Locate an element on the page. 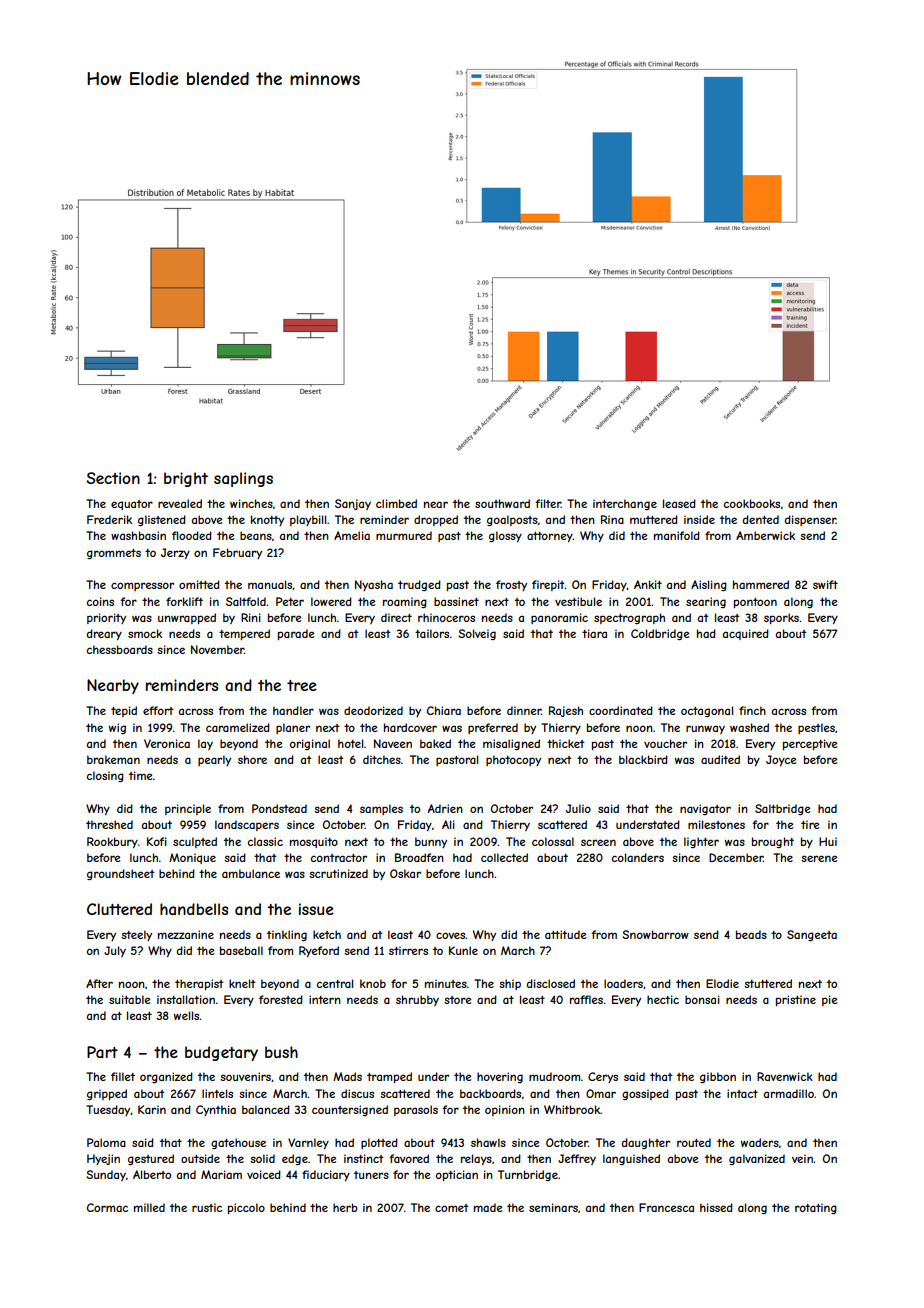  Nyasha is located at coordinates (374, 585).
